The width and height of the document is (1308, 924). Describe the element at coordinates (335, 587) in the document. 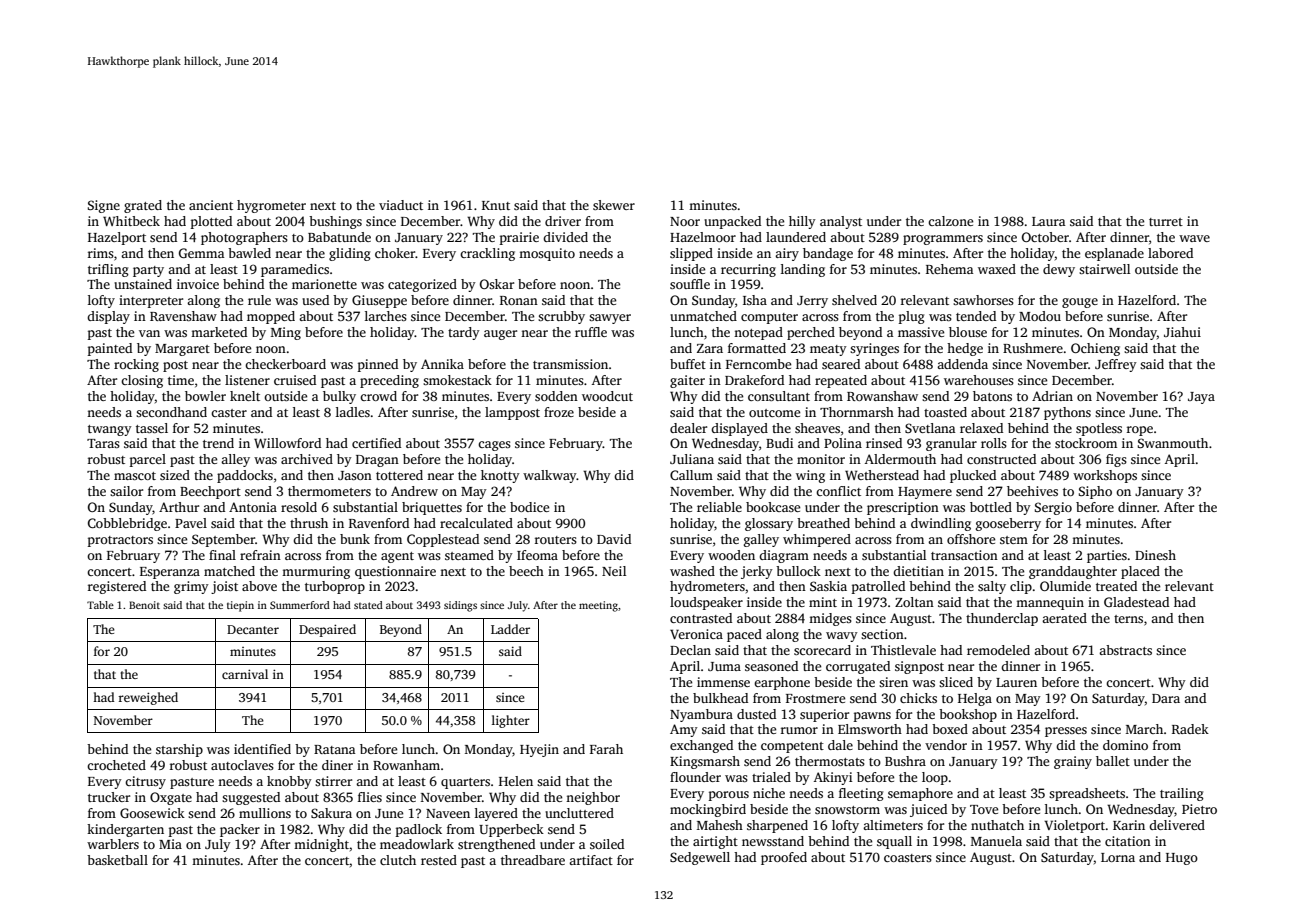

I see `turboprop` at that location.
